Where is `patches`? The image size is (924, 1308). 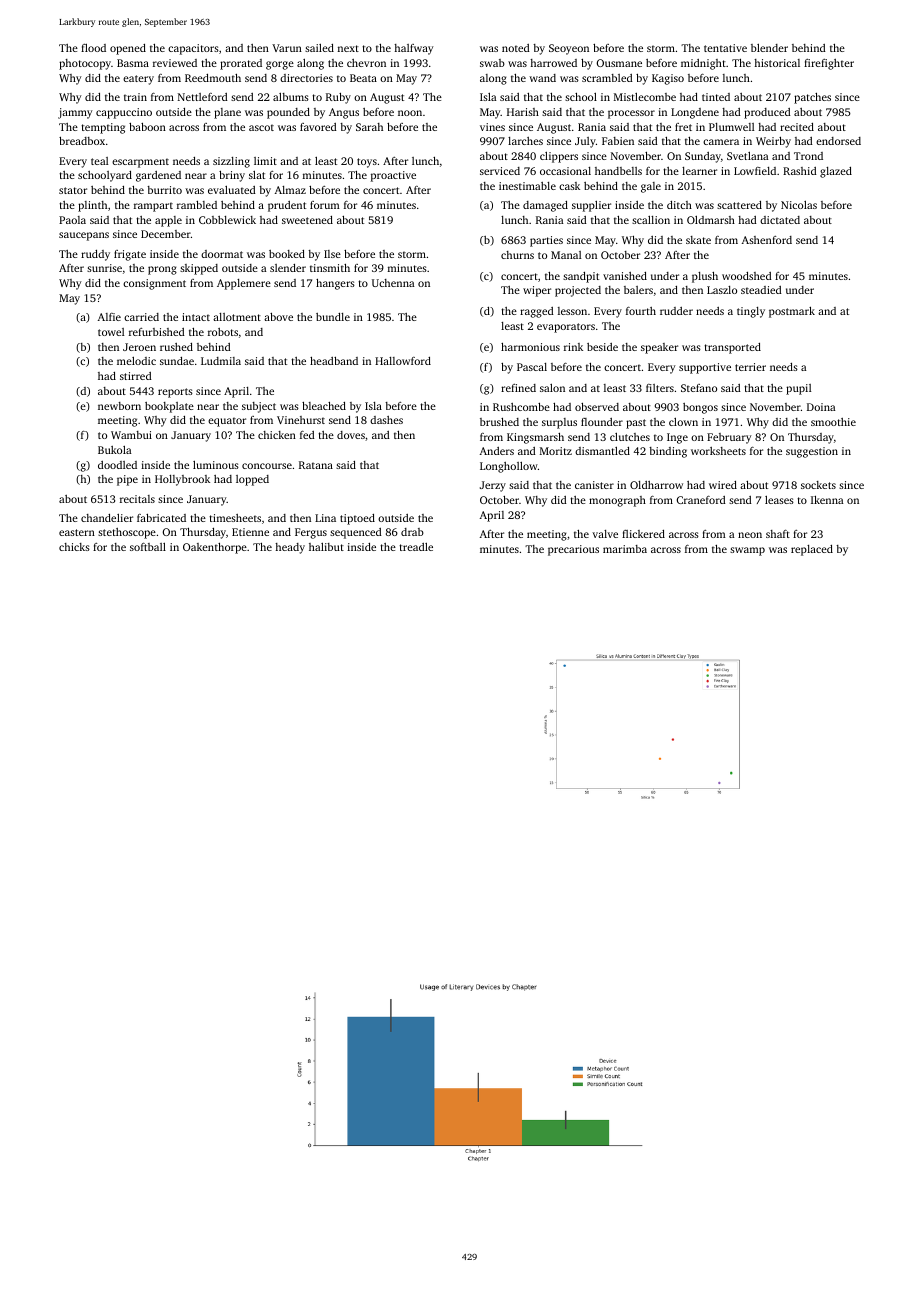
patches is located at coordinates (812, 98).
